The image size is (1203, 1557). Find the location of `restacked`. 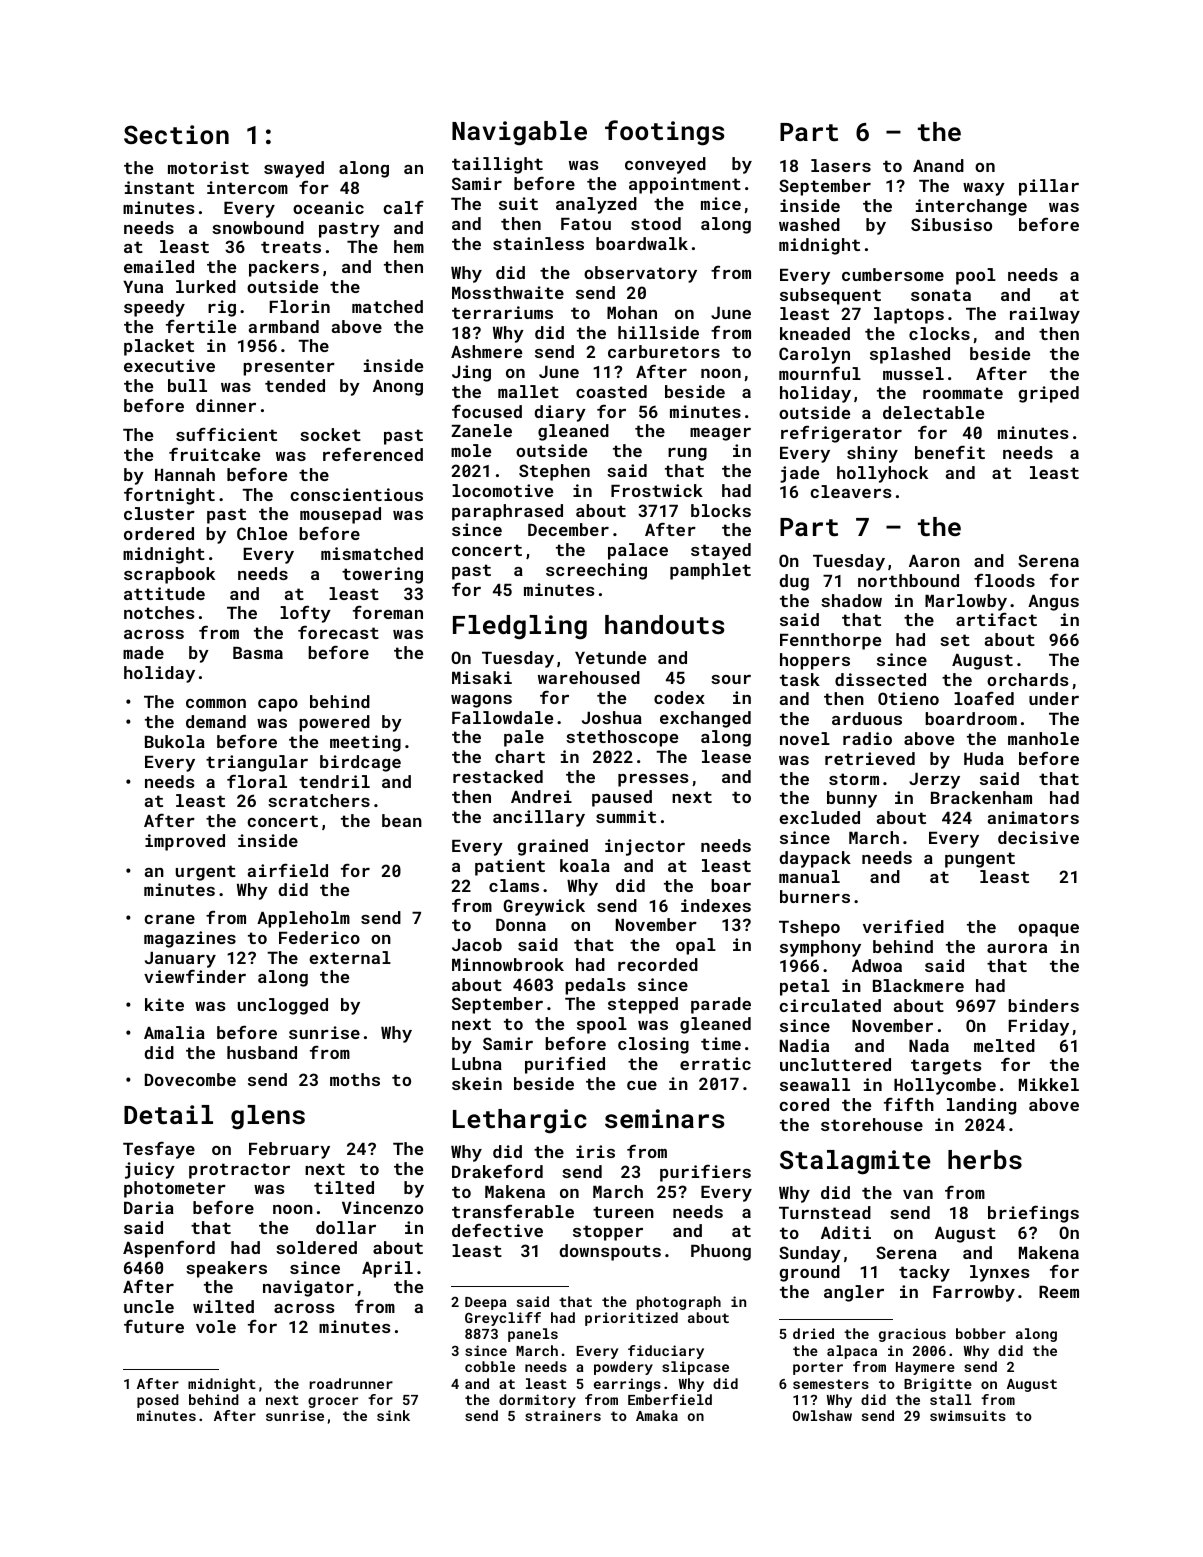

restacked is located at coordinates (498, 776).
